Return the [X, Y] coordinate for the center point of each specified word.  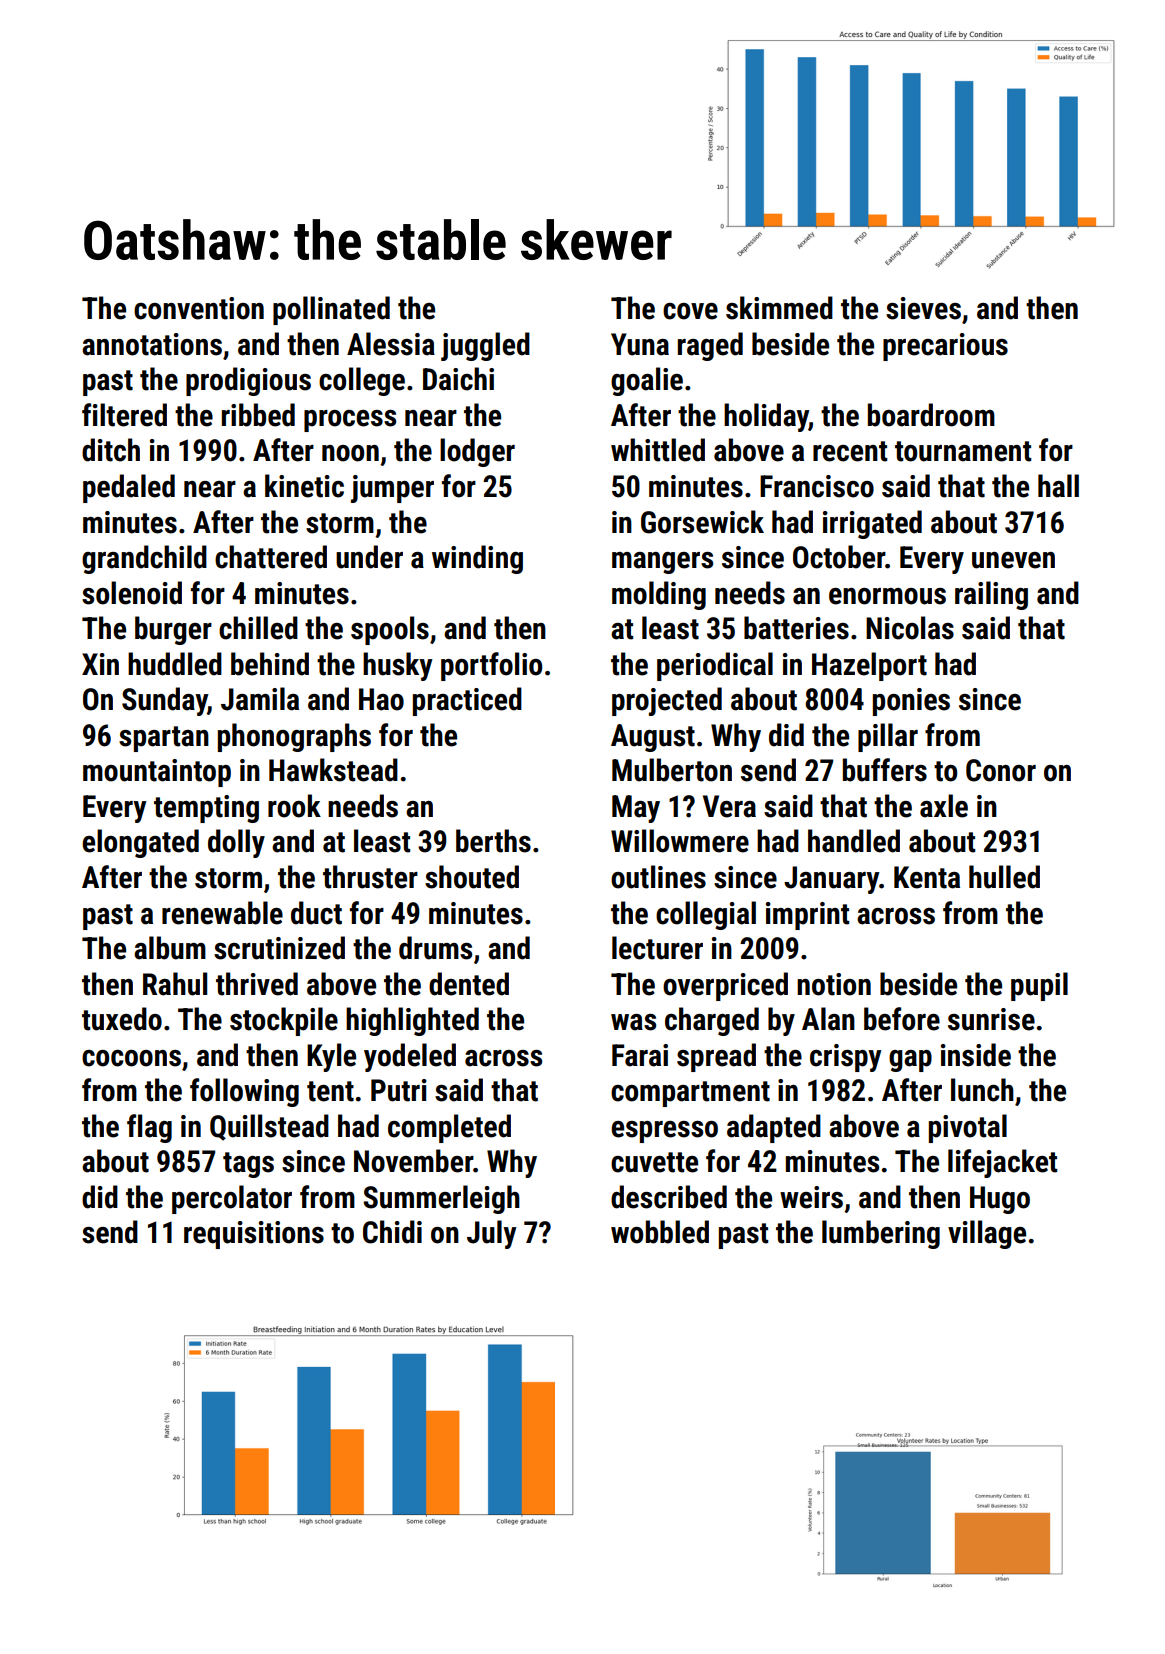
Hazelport [869, 666]
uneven [1013, 560]
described [669, 1197]
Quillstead [269, 1127]
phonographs [294, 737]
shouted [472, 877]
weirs [811, 1197]
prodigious [248, 381]
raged [710, 346]
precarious [945, 347]
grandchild [144, 559]
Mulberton [672, 770]
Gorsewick [702, 522]
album [170, 948]
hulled [1004, 877]
